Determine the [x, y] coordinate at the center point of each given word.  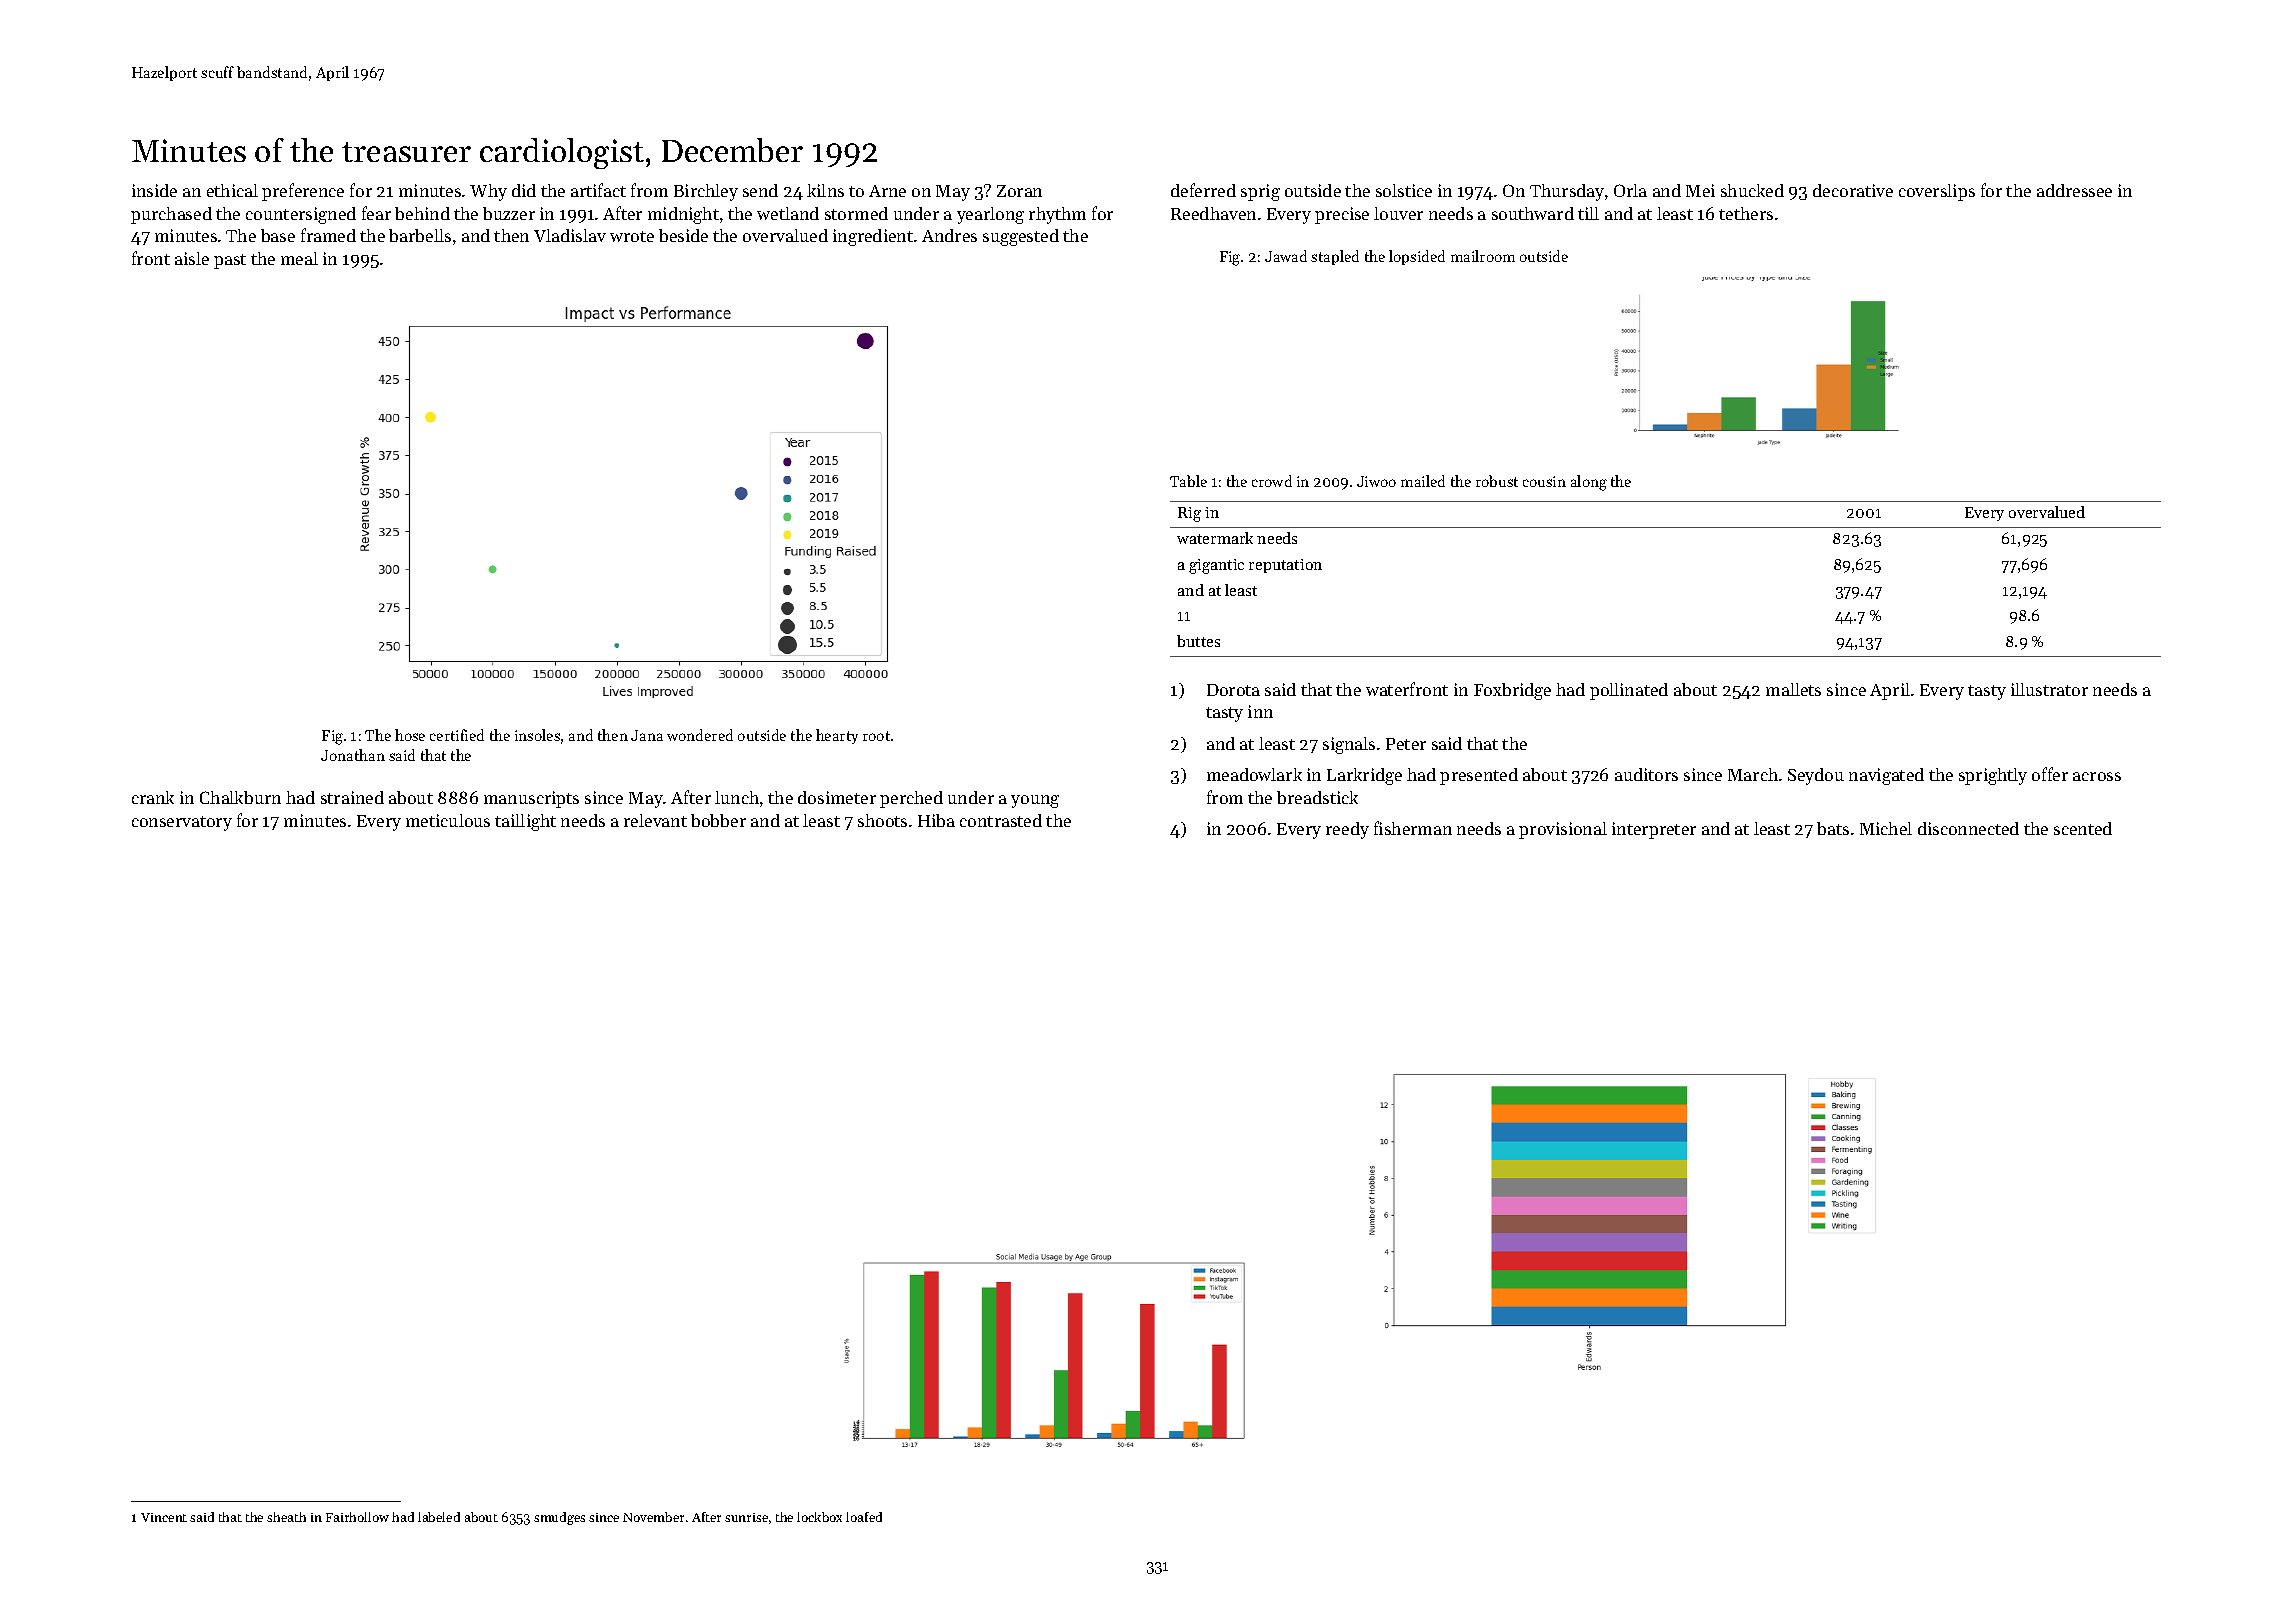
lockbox [819, 1517]
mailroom [1483, 256]
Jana [647, 735]
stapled [1335, 257]
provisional [1563, 830]
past [230, 261]
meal [299, 258]
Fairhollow [357, 1517]
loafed [864, 1517]
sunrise [746, 1517]
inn [1260, 711]
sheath [286, 1517]
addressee [2074, 190]
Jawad [1286, 256]
